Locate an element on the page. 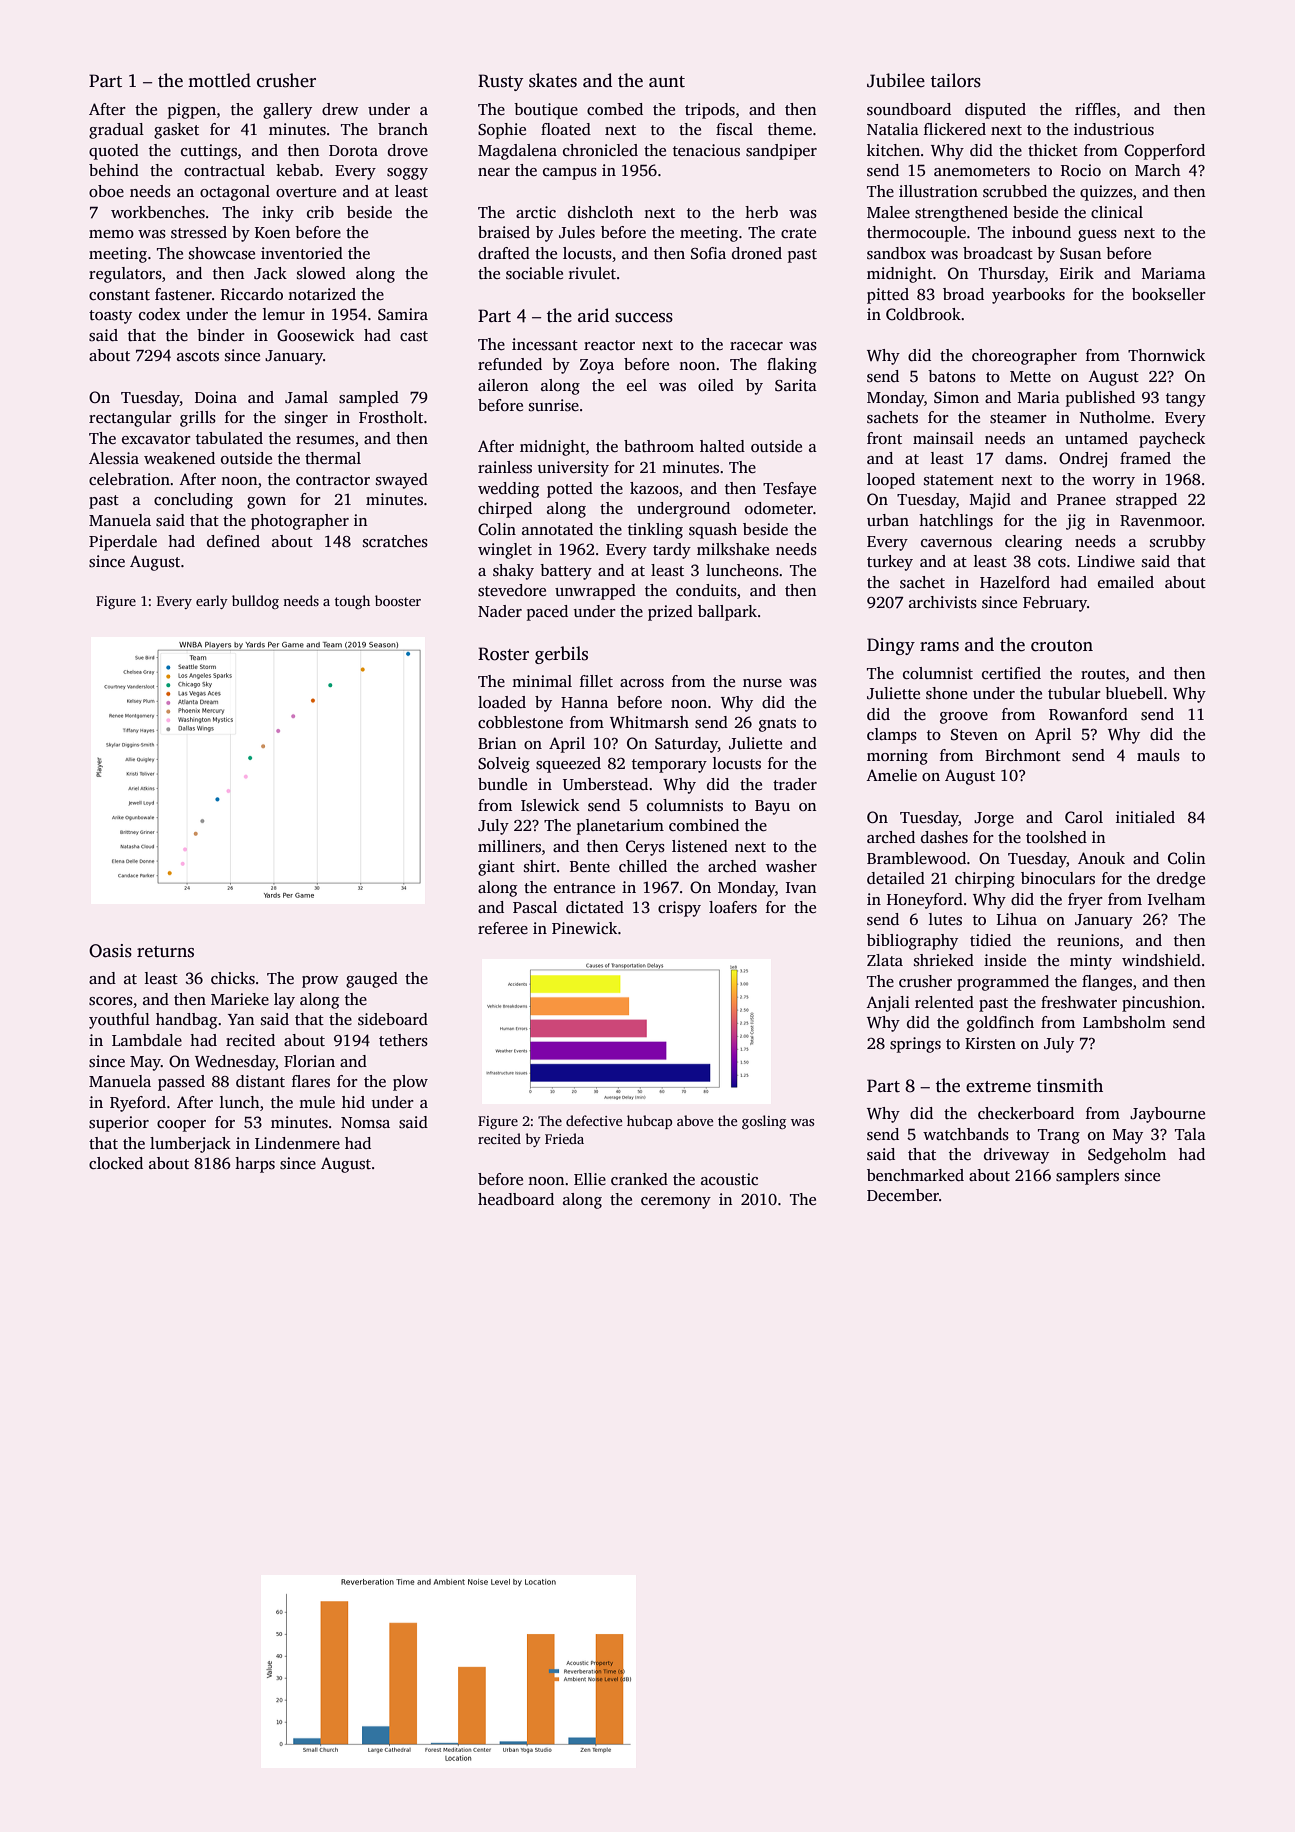 The width and height of the document is (1295, 1832). loafers is located at coordinates (733, 907).
